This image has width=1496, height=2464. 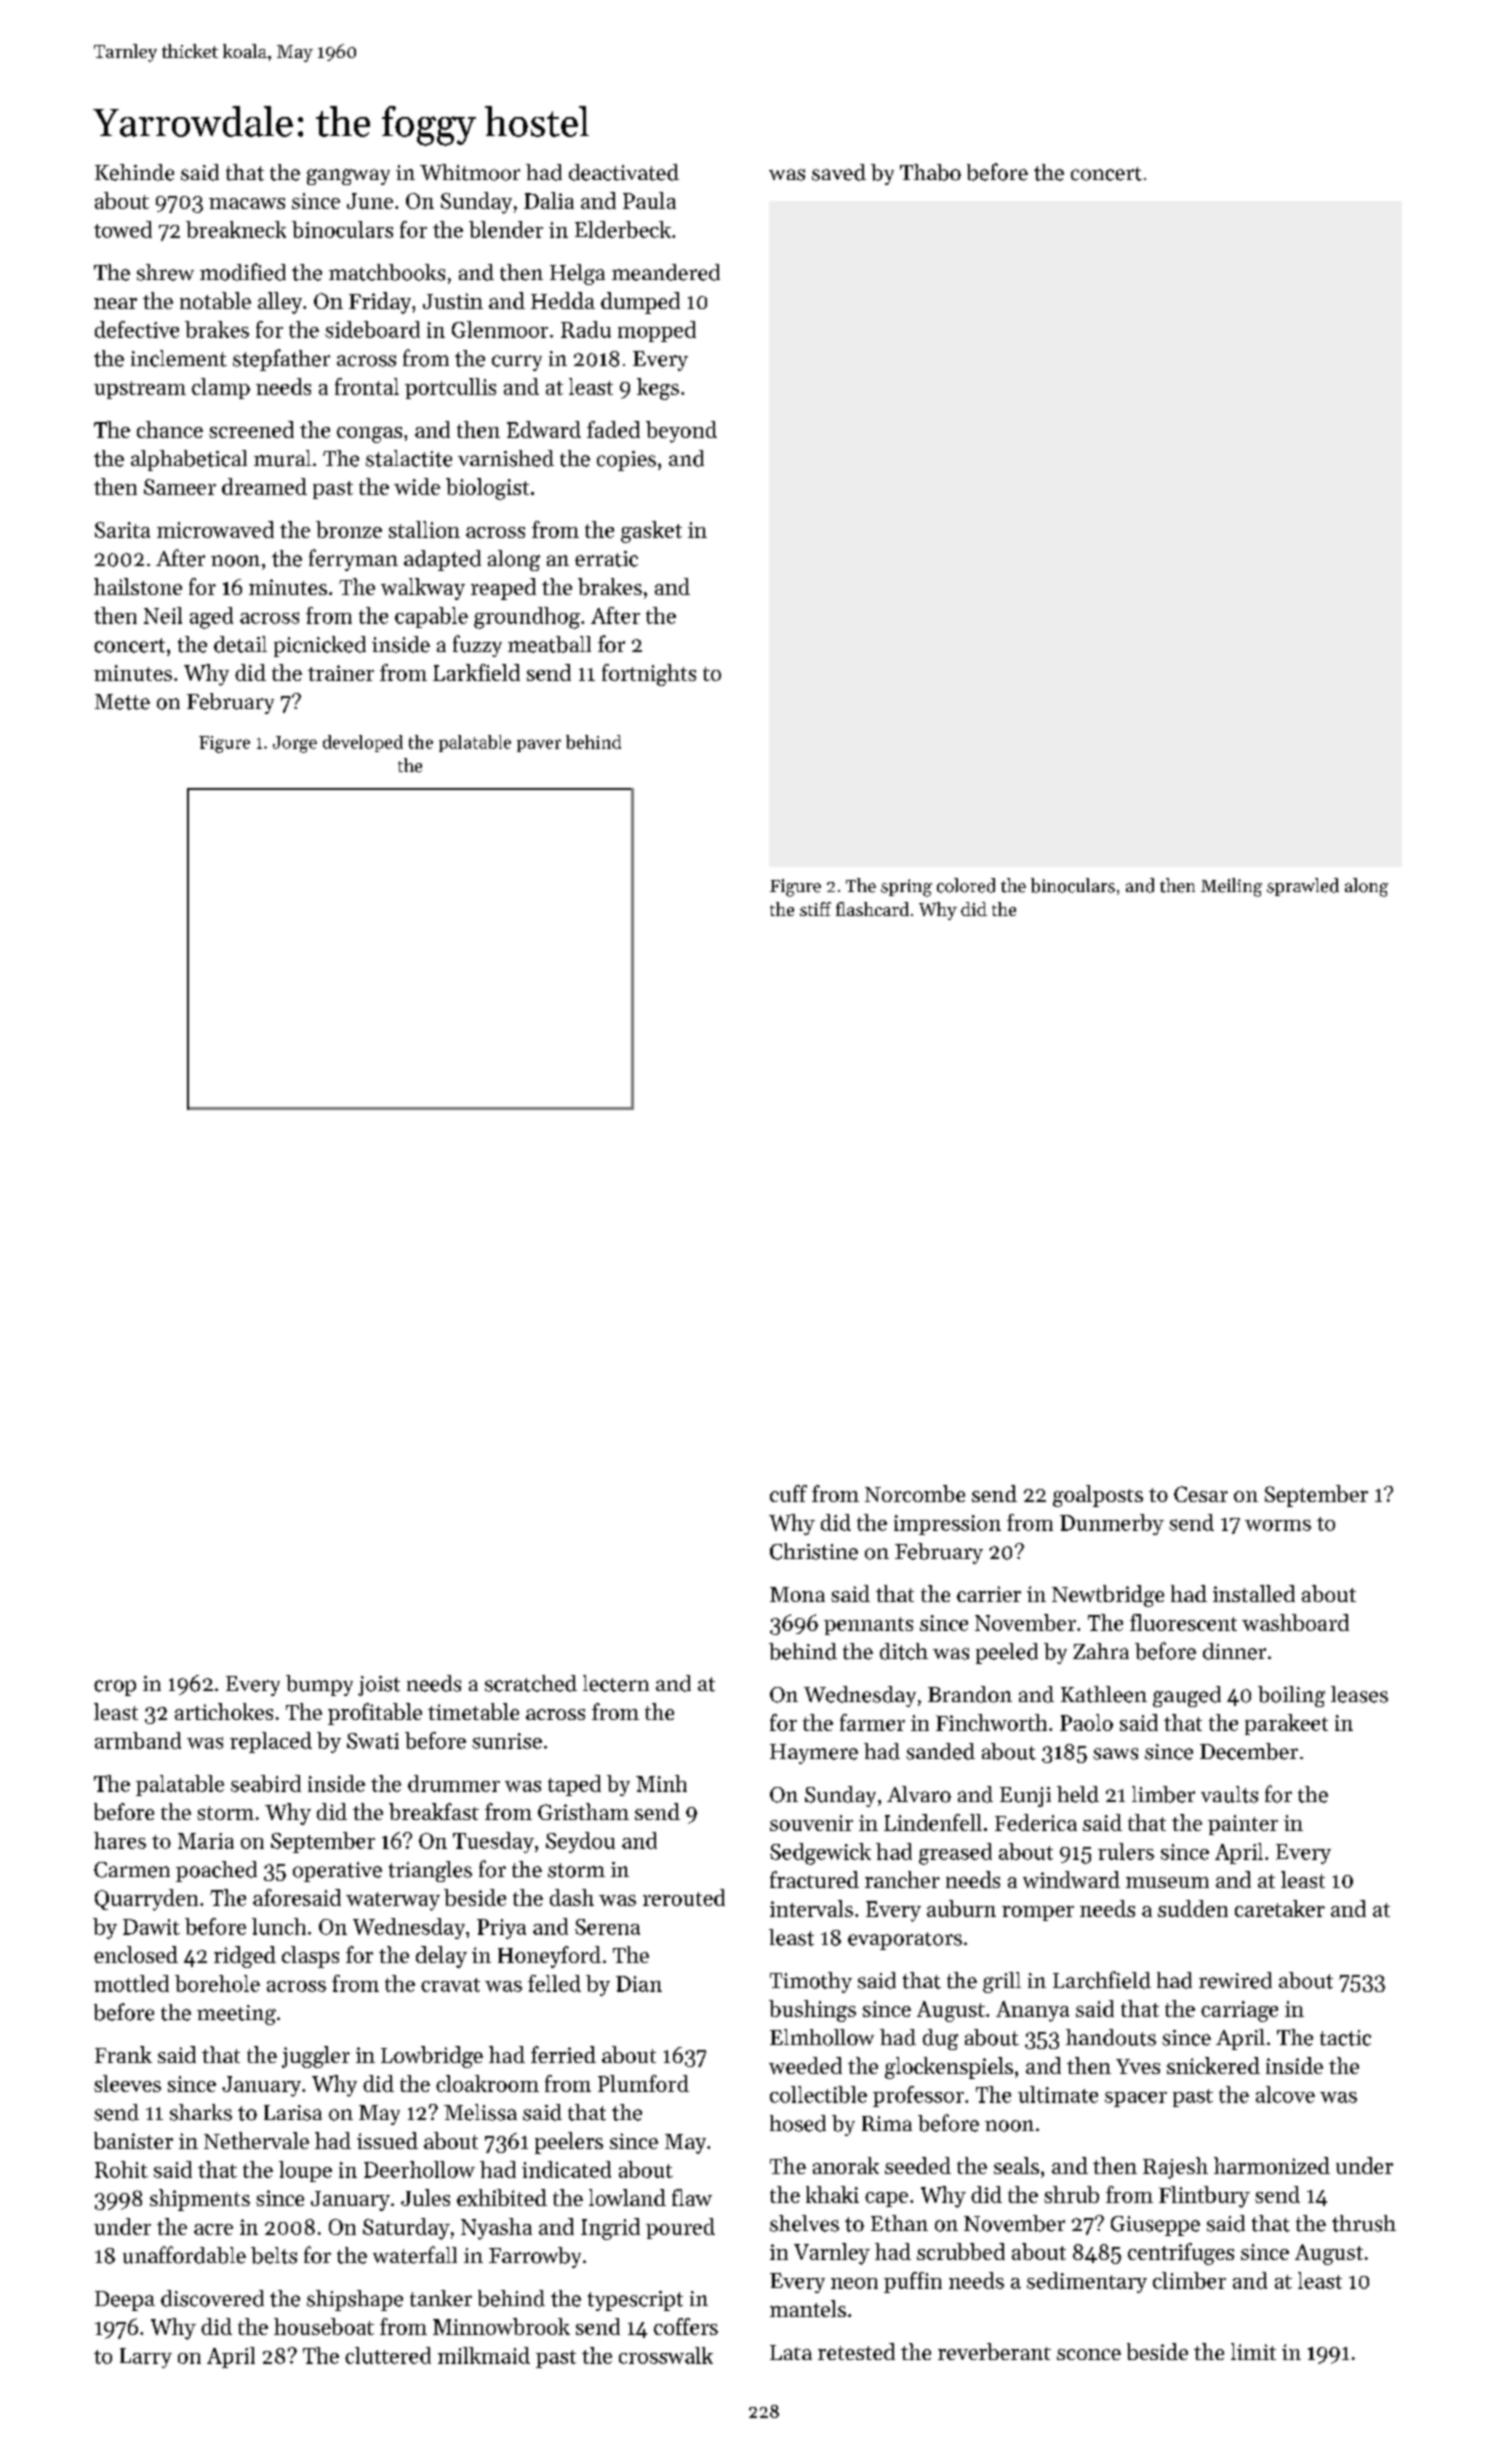 I want to click on Thabo, so click(x=930, y=172).
